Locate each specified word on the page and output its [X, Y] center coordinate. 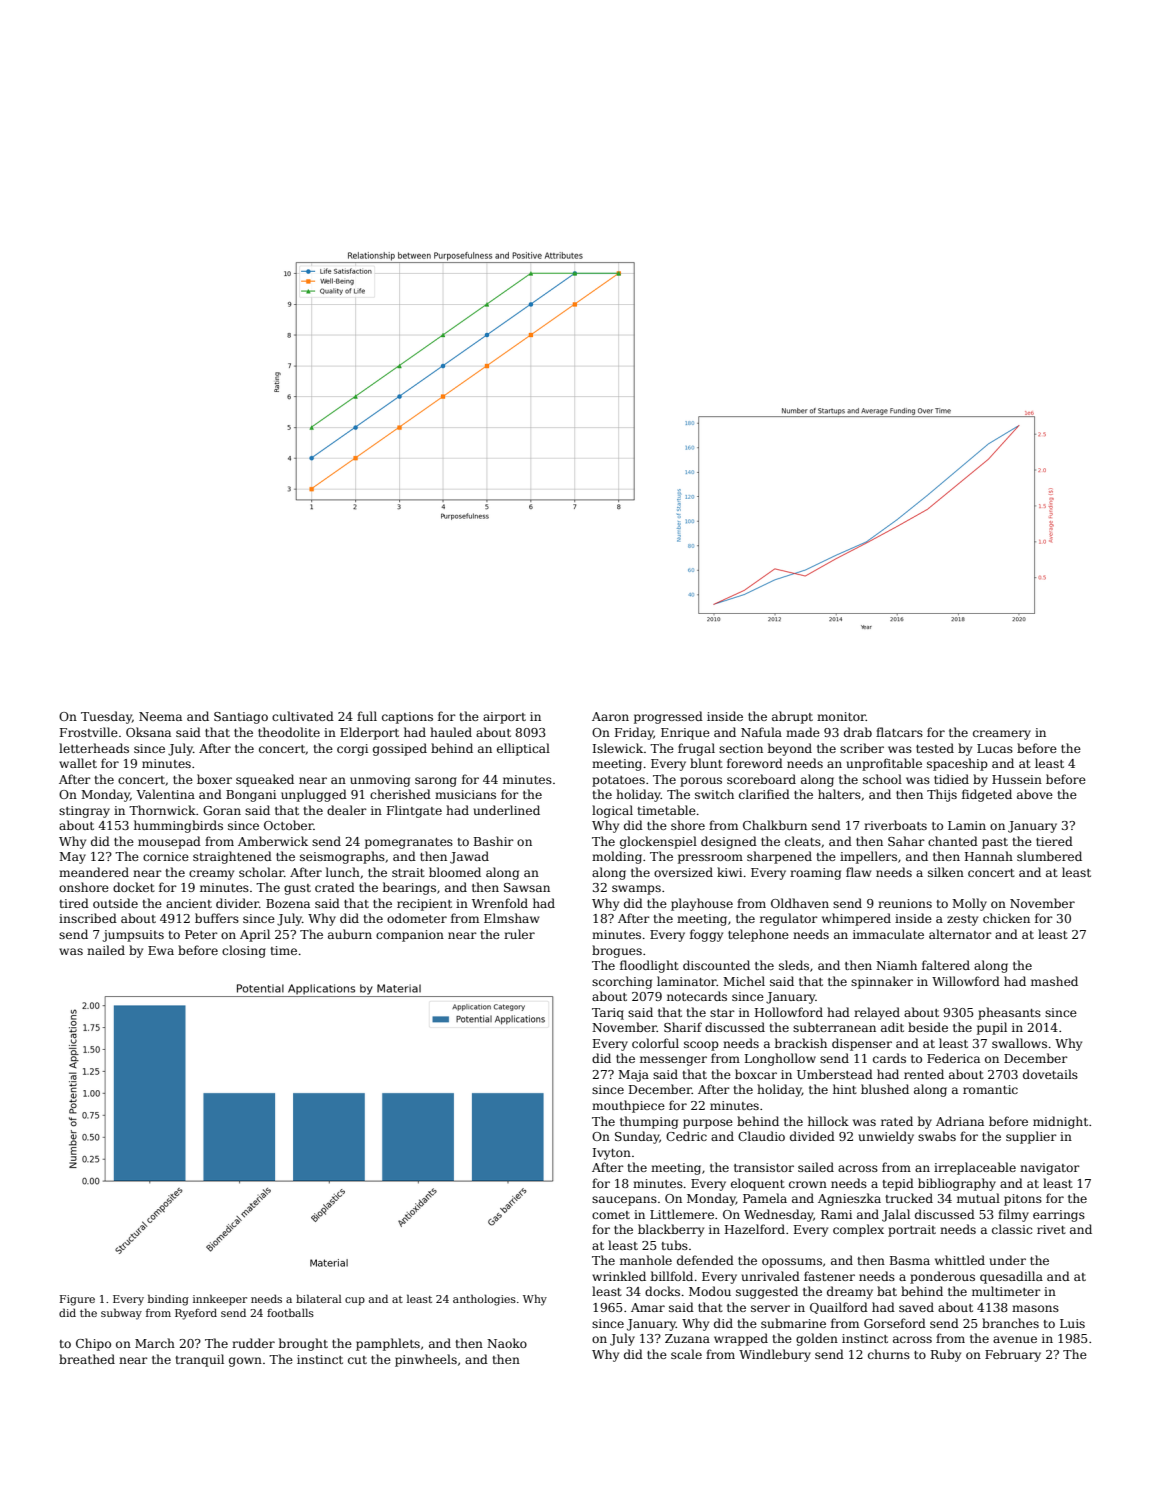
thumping [649, 1122]
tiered [1054, 841]
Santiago [241, 718]
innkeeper [220, 1299]
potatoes [618, 781]
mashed [1054, 981]
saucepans [624, 1201]
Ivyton [612, 1154]
